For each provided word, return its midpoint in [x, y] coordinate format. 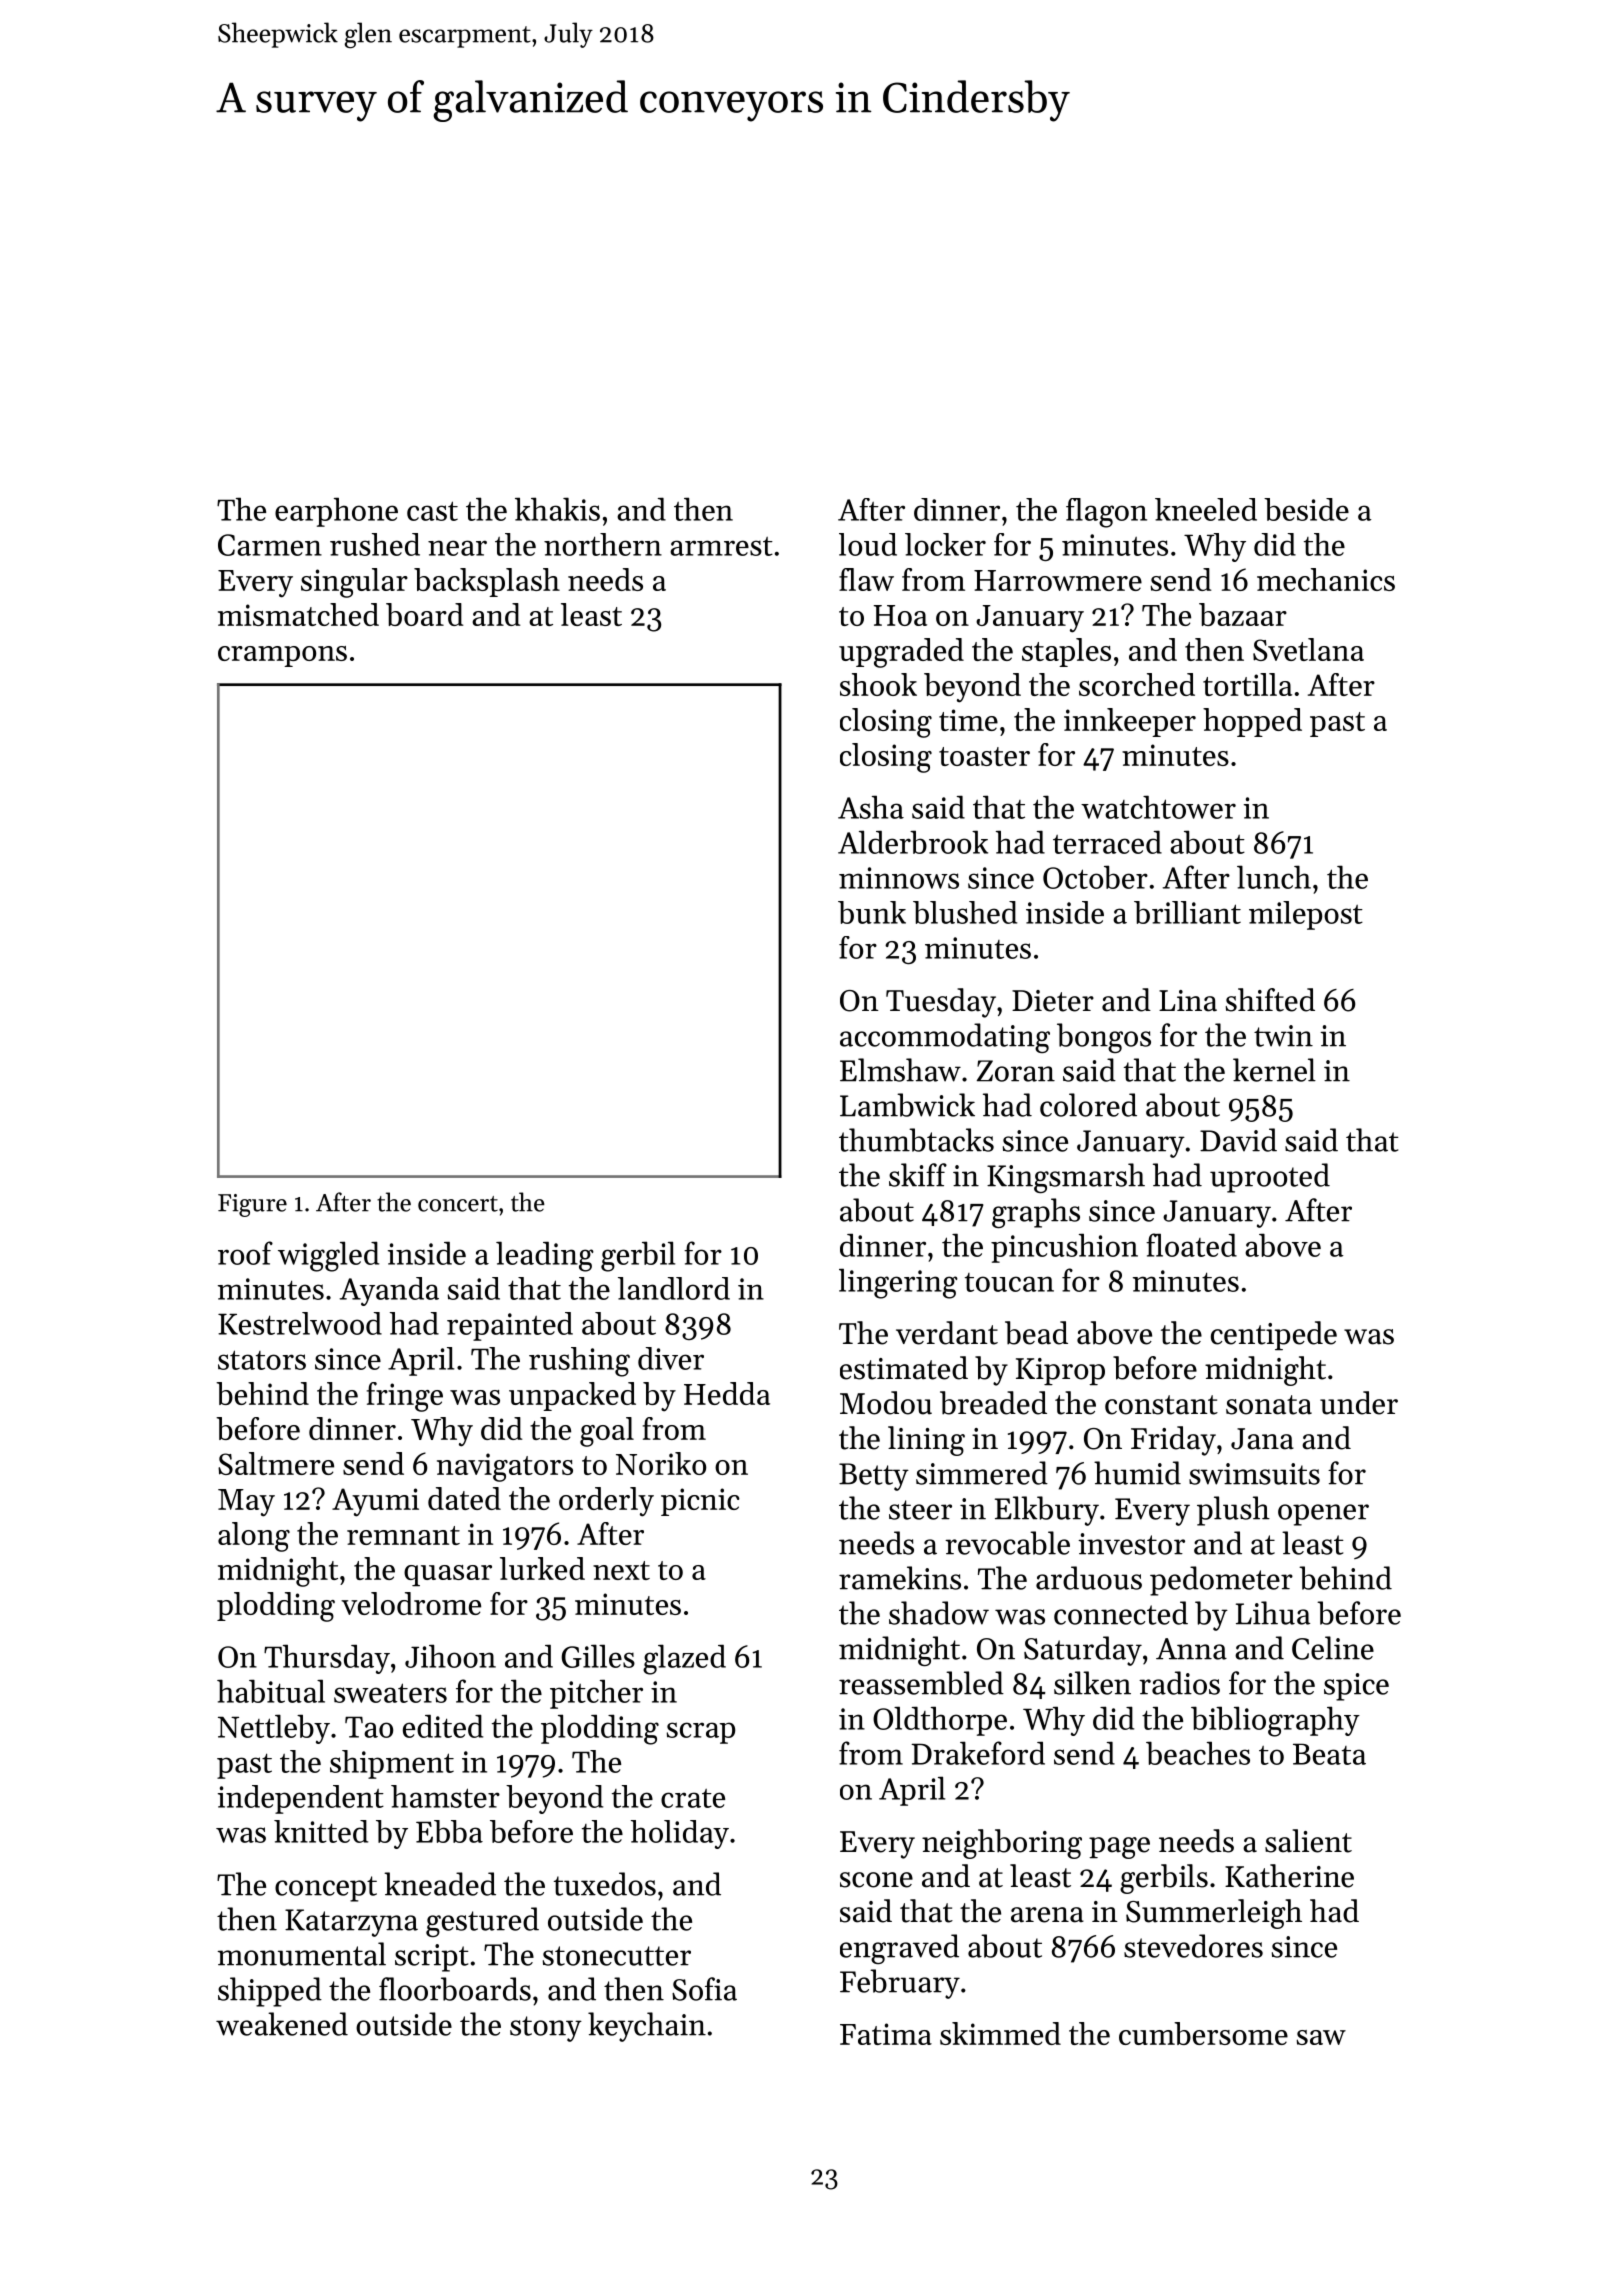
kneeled [1206, 509]
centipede [1274, 1335]
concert [458, 1204]
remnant [403, 1535]
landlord [674, 1288]
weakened [282, 2024]
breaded [993, 1403]
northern [603, 544]
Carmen [270, 545]
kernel [1274, 1070]
